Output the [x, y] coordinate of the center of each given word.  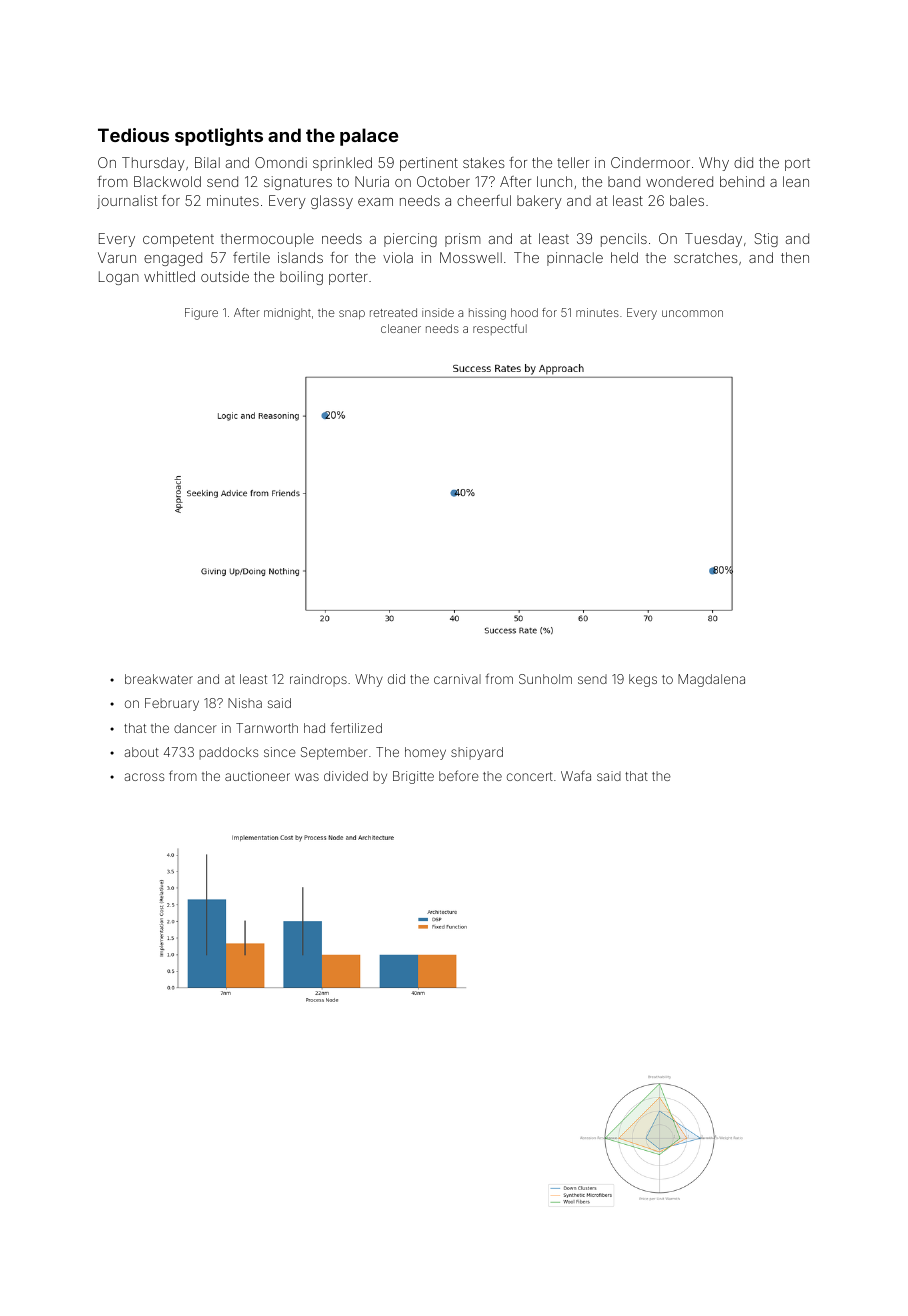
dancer [195, 728]
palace [369, 137]
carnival [457, 679]
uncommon [692, 313]
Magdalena [711, 680]
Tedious [133, 135]
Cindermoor [650, 162]
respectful [500, 329]
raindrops [318, 680]
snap [352, 315]
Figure [201, 314]
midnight [287, 314]
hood [524, 312]
